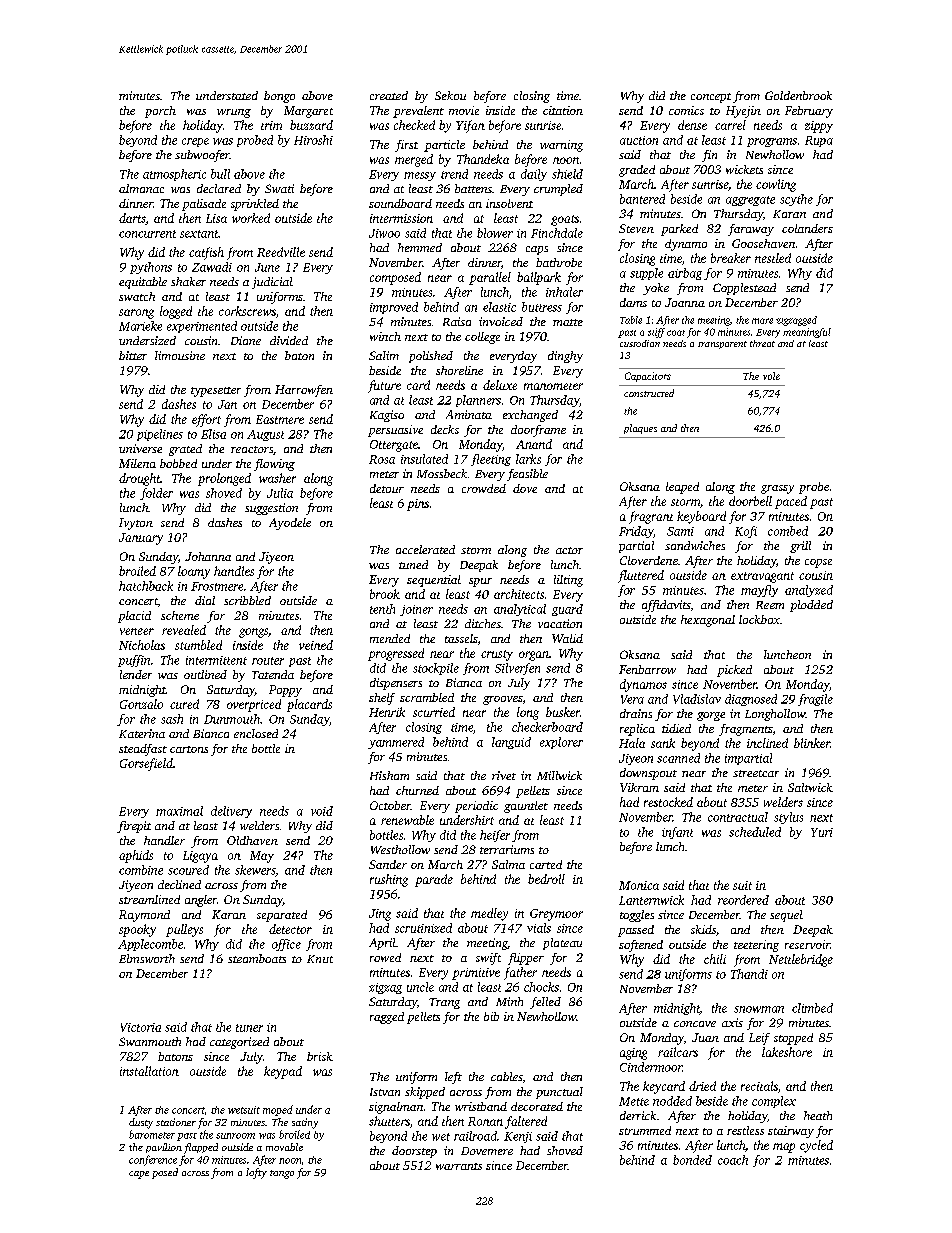 This screenshot has height=1233, width=952. Describe the element at coordinates (290, 524) in the screenshot. I see `Ayodele` at that location.
